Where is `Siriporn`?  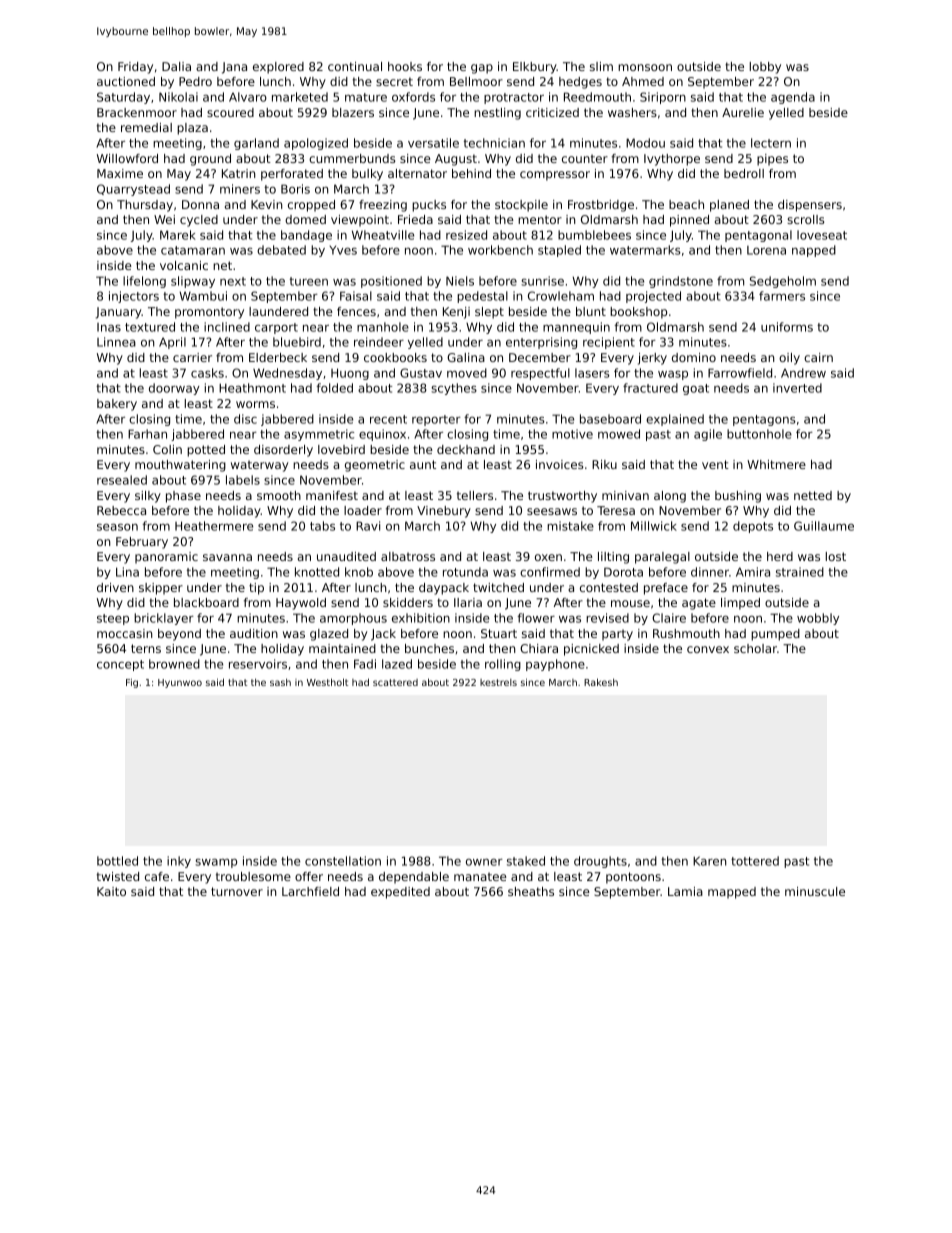 Siriporn is located at coordinates (663, 98).
